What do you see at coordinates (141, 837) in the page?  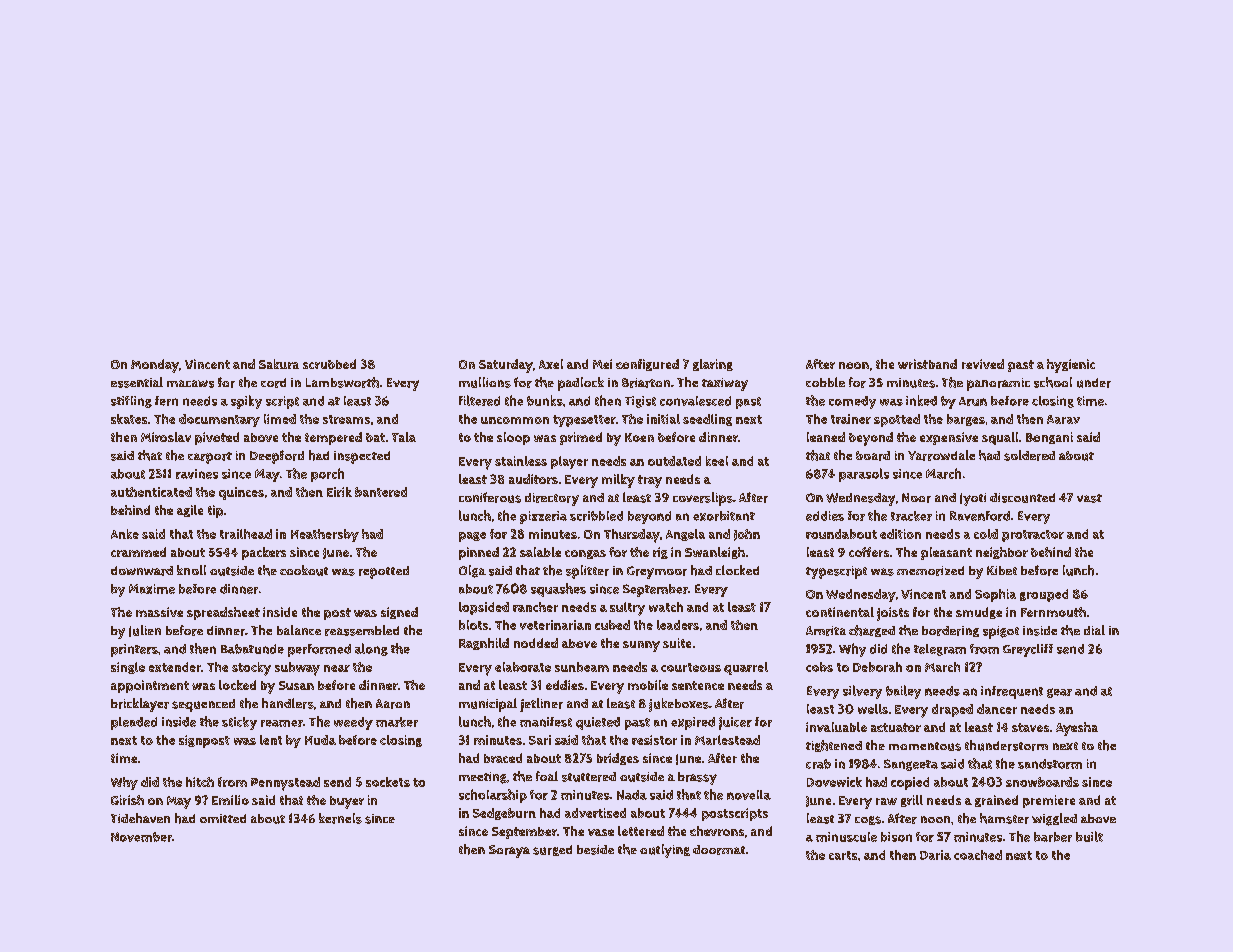 I see `November` at bounding box center [141, 837].
